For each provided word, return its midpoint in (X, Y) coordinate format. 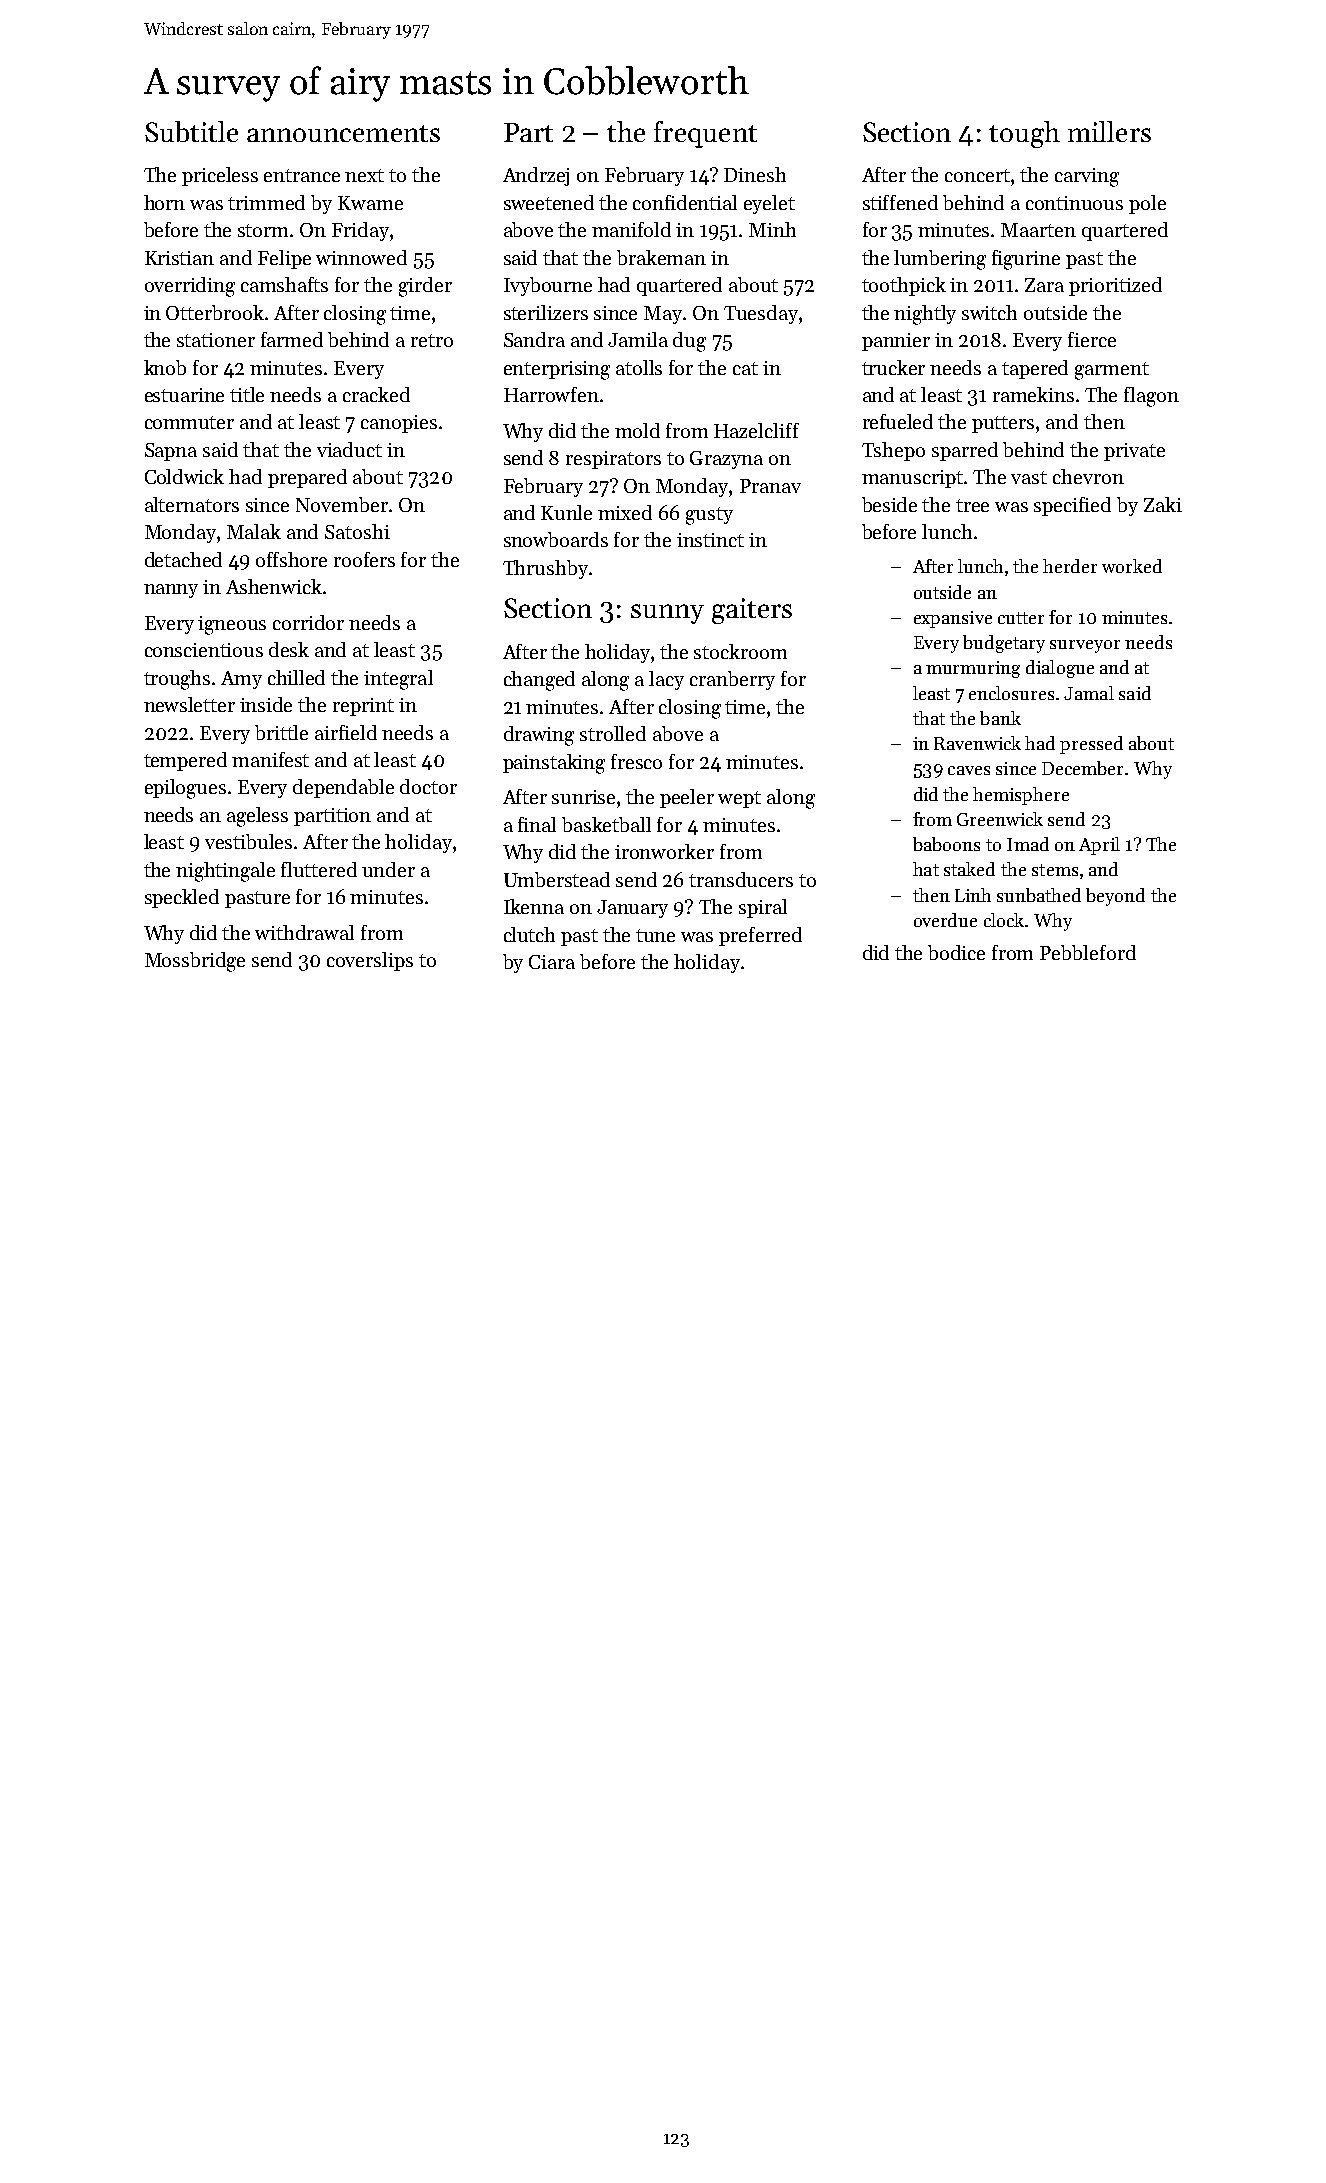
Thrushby (545, 569)
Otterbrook (215, 312)
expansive (953, 619)
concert (977, 175)
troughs (177, 680)
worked (1132, 566)
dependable (343, 788)
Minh (772, 229)
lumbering (940, 260)
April (1099, 846)
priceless (220, 176)
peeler (687, 798)
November (342, 504)
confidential (685, 202)
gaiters (752, 611)
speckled (182, 898)
